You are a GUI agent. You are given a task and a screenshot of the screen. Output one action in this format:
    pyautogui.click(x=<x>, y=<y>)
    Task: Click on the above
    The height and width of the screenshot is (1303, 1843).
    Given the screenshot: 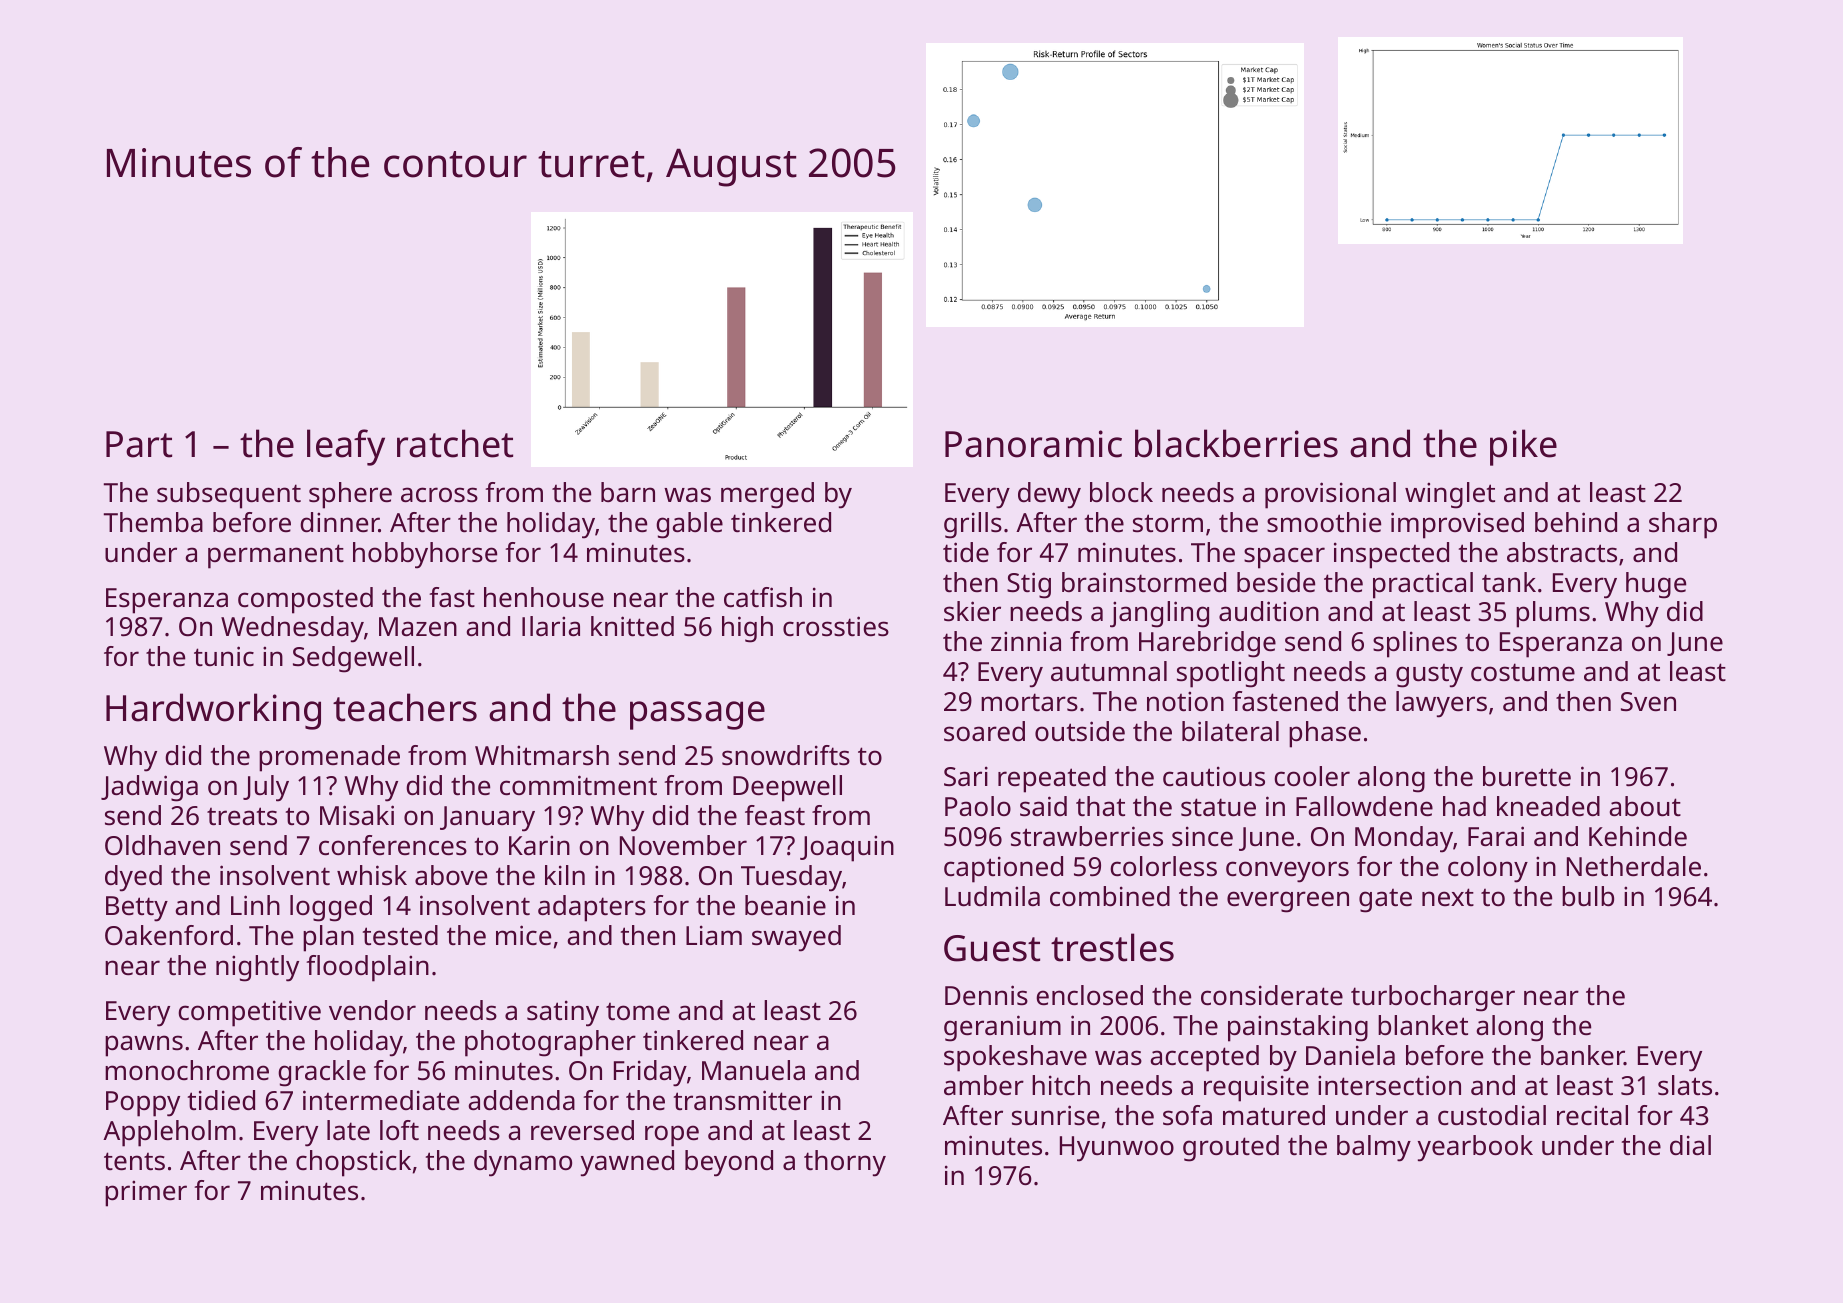 What is the action you would take?
    pyautogui.click(x=451, y=875)
